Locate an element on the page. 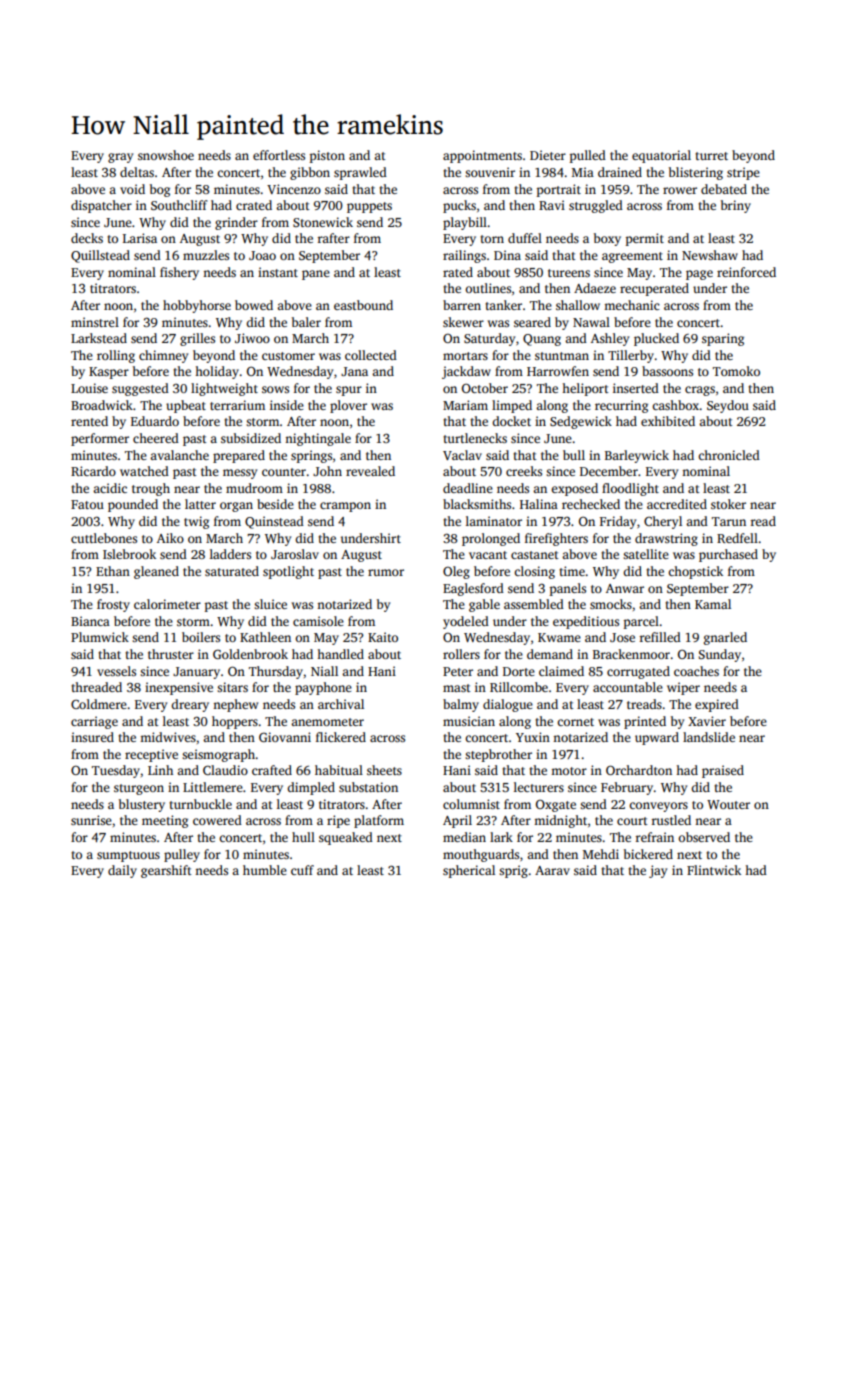 The image size is (849, 1400). landslide is located at coordinates (709, 737).
